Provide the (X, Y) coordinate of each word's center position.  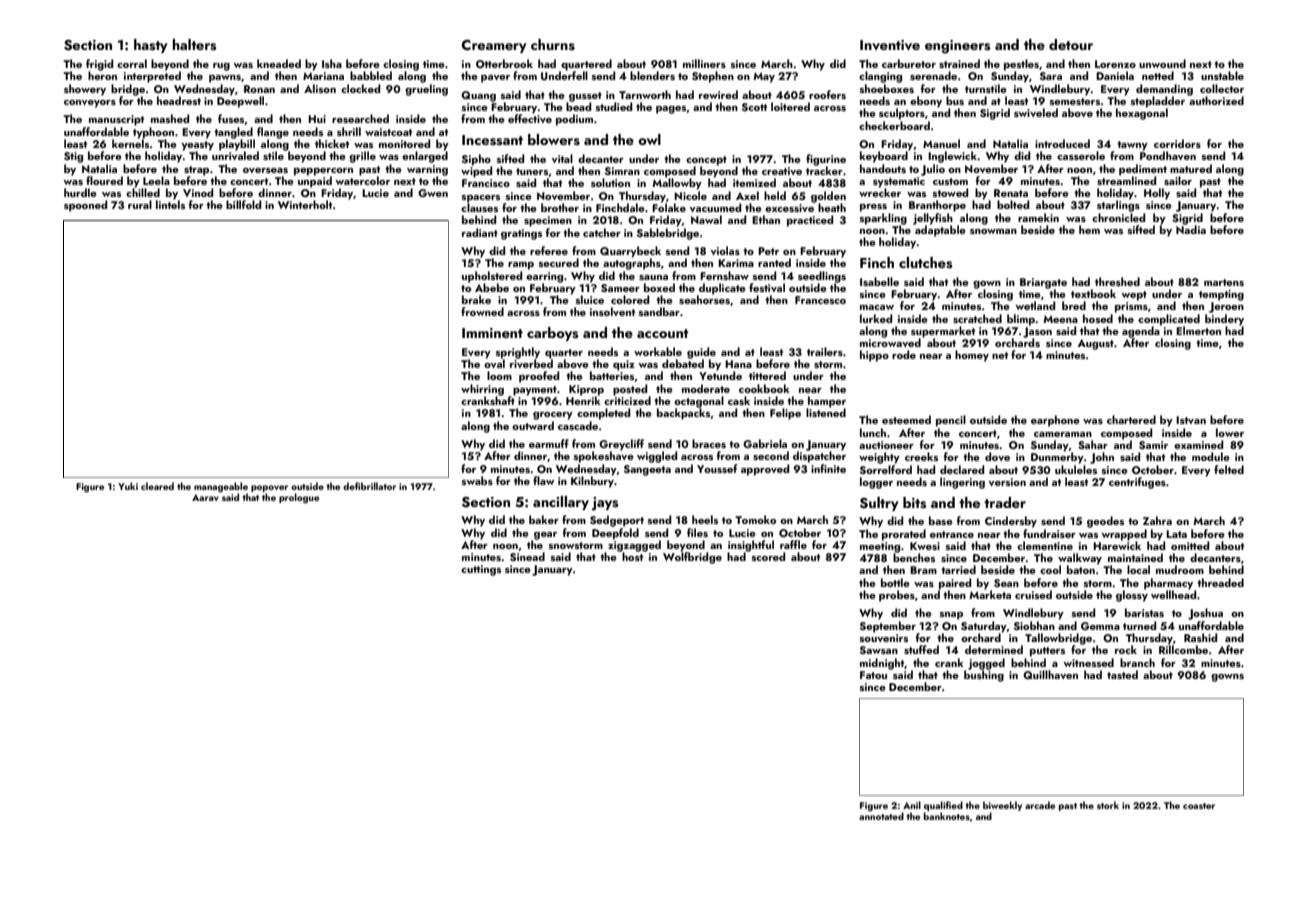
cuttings (481, 570)
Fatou (873, 675)
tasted (1122, 674)
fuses (231, 118)
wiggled (657, 457)
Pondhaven (1168, 155)
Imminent (492, 333)
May (764, 77)
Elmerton (1198, 330)
